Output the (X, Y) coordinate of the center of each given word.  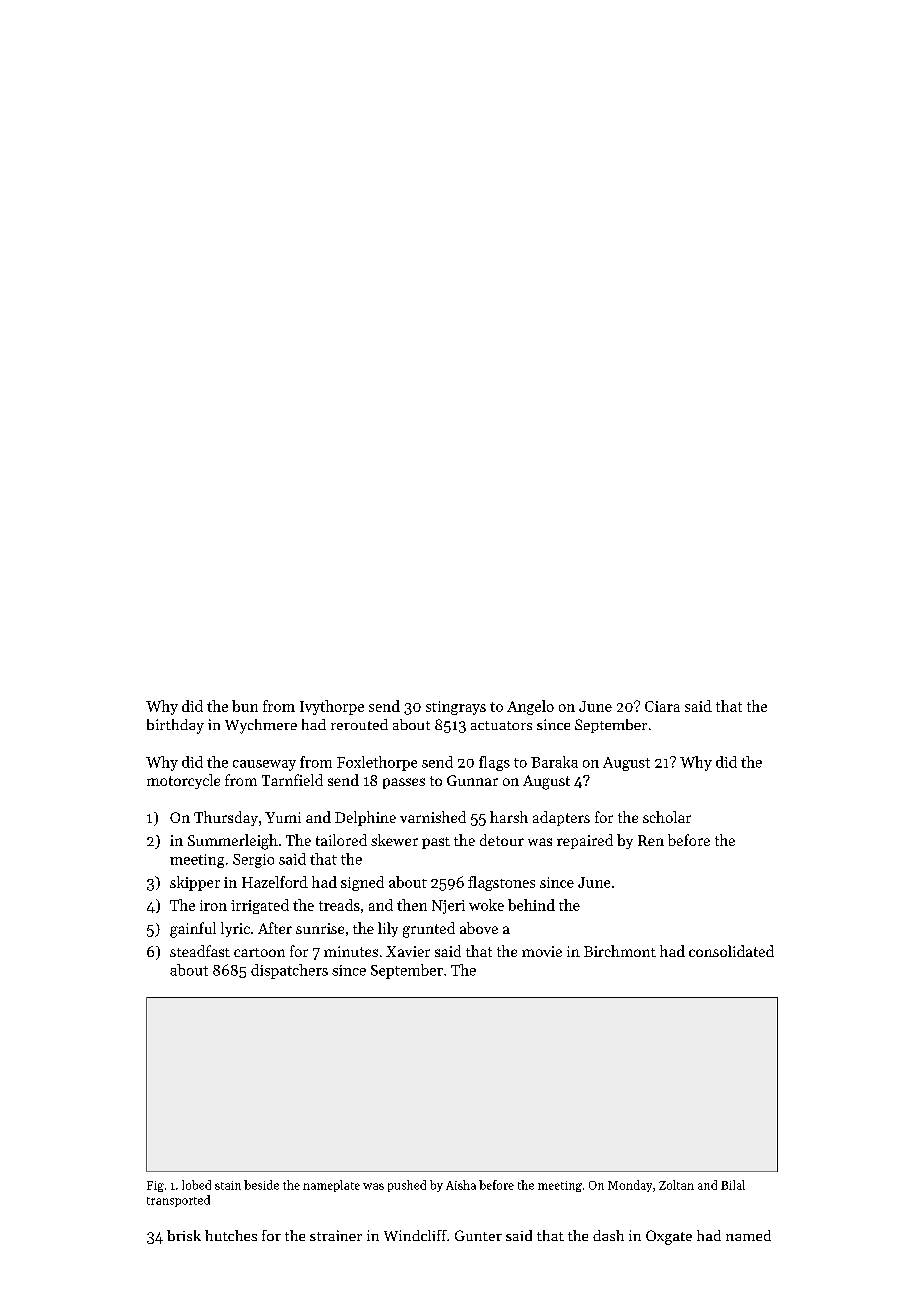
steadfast (200, 951)
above (479, 928)
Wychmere (261, 726)
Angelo (530, 707)
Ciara (662, 706)
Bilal (733, 1185)
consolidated (731, 951)
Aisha (461, 1185)
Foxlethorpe (377, 763)
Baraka (554, 762)
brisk (184, 1235)
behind (531, 905)
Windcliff (415, 1235)
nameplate (331, 1186)
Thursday (226, 818)
